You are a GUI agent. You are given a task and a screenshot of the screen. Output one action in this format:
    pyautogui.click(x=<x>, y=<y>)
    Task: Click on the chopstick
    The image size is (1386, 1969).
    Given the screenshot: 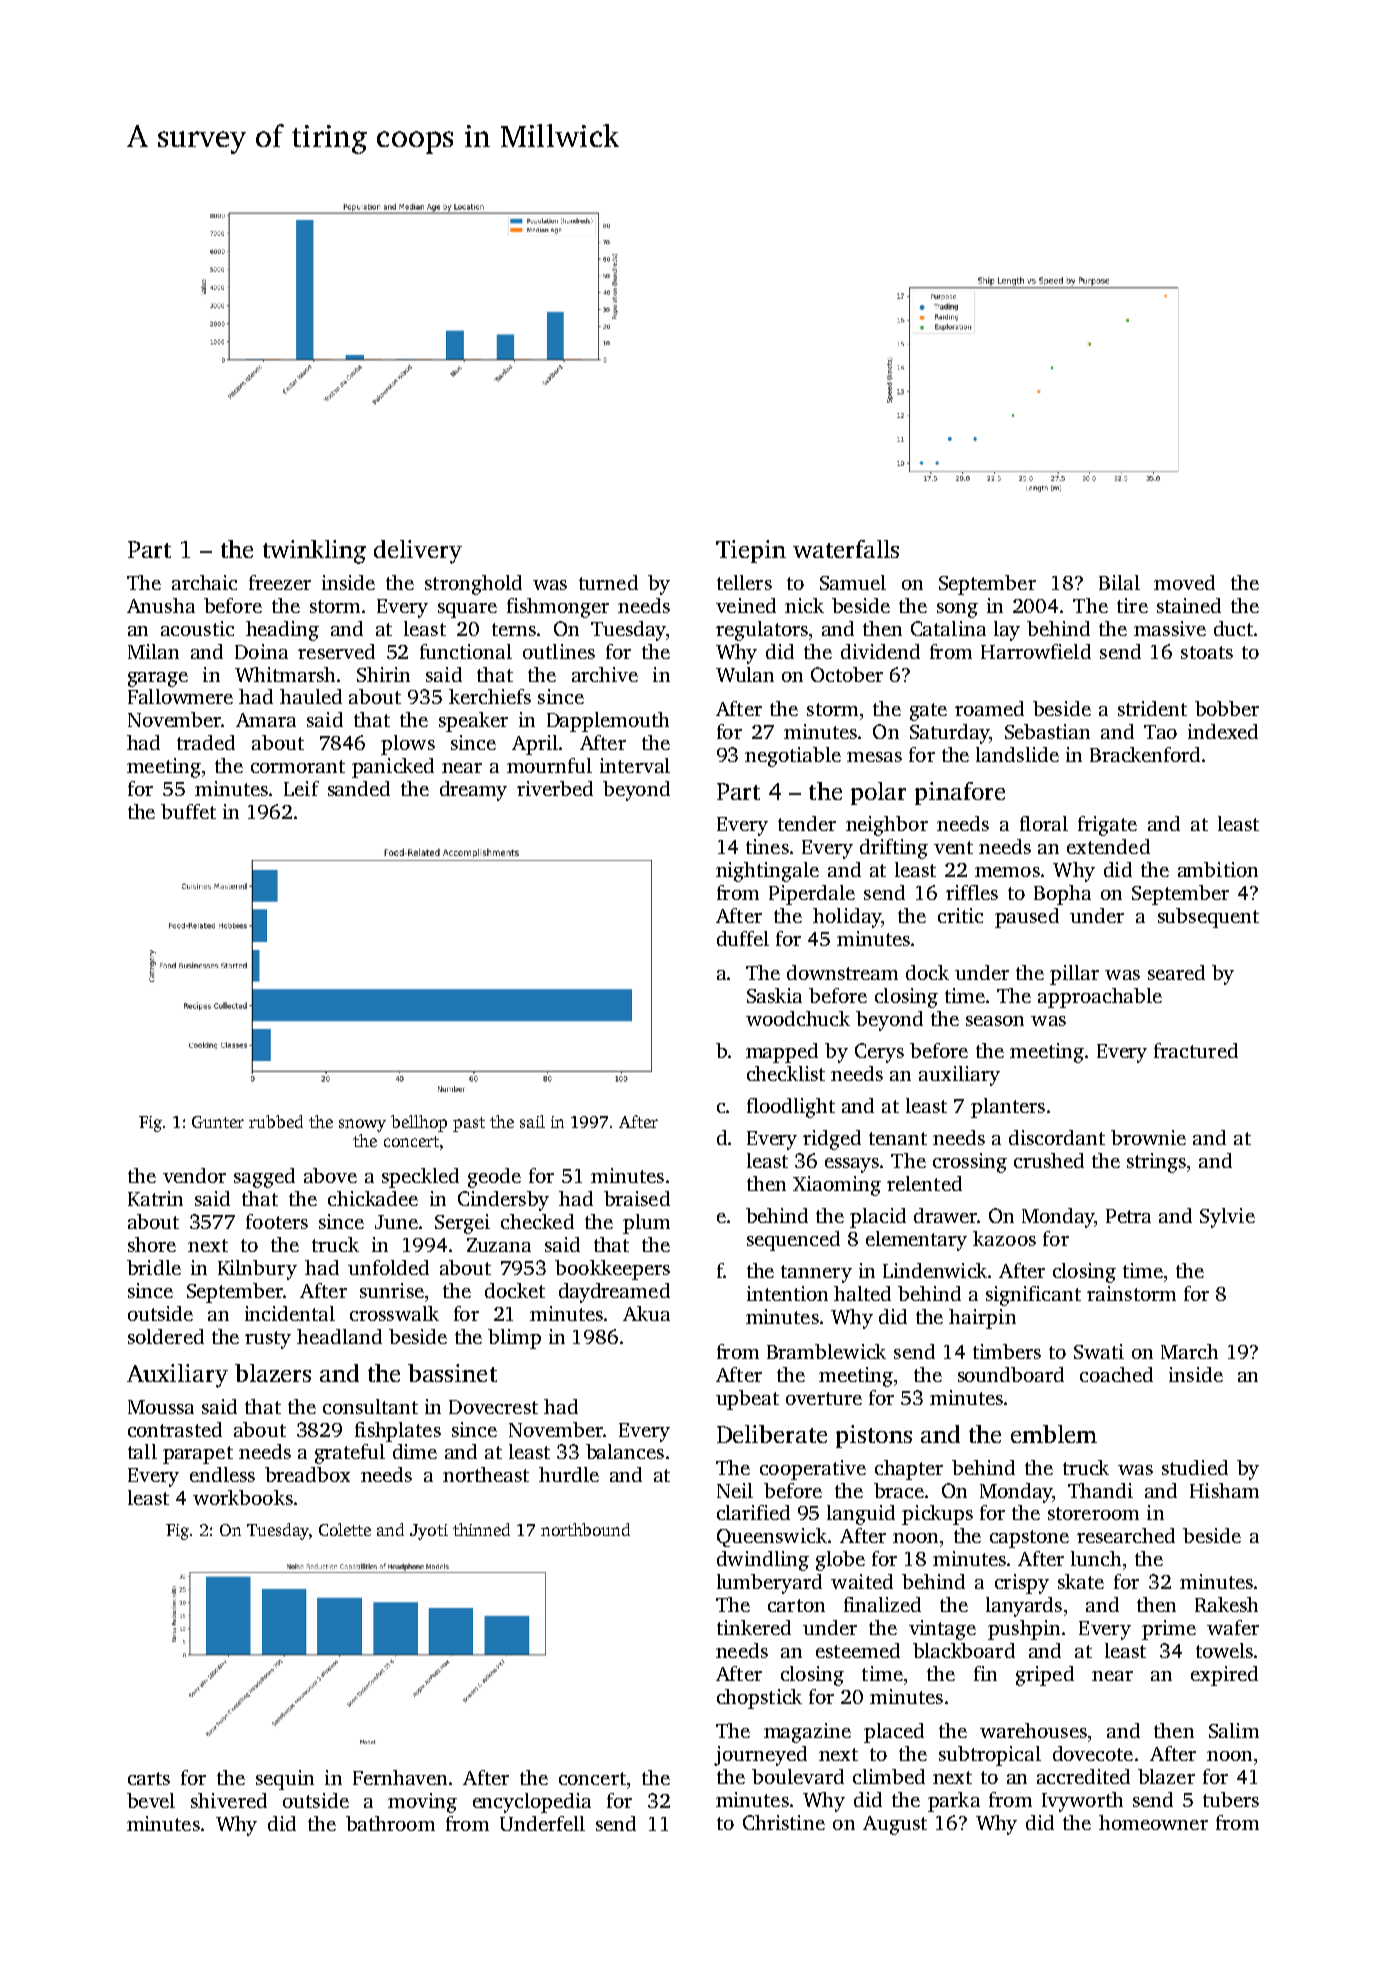 What is the action you would take?
    pyautogui.click(x=759, y=1699)
